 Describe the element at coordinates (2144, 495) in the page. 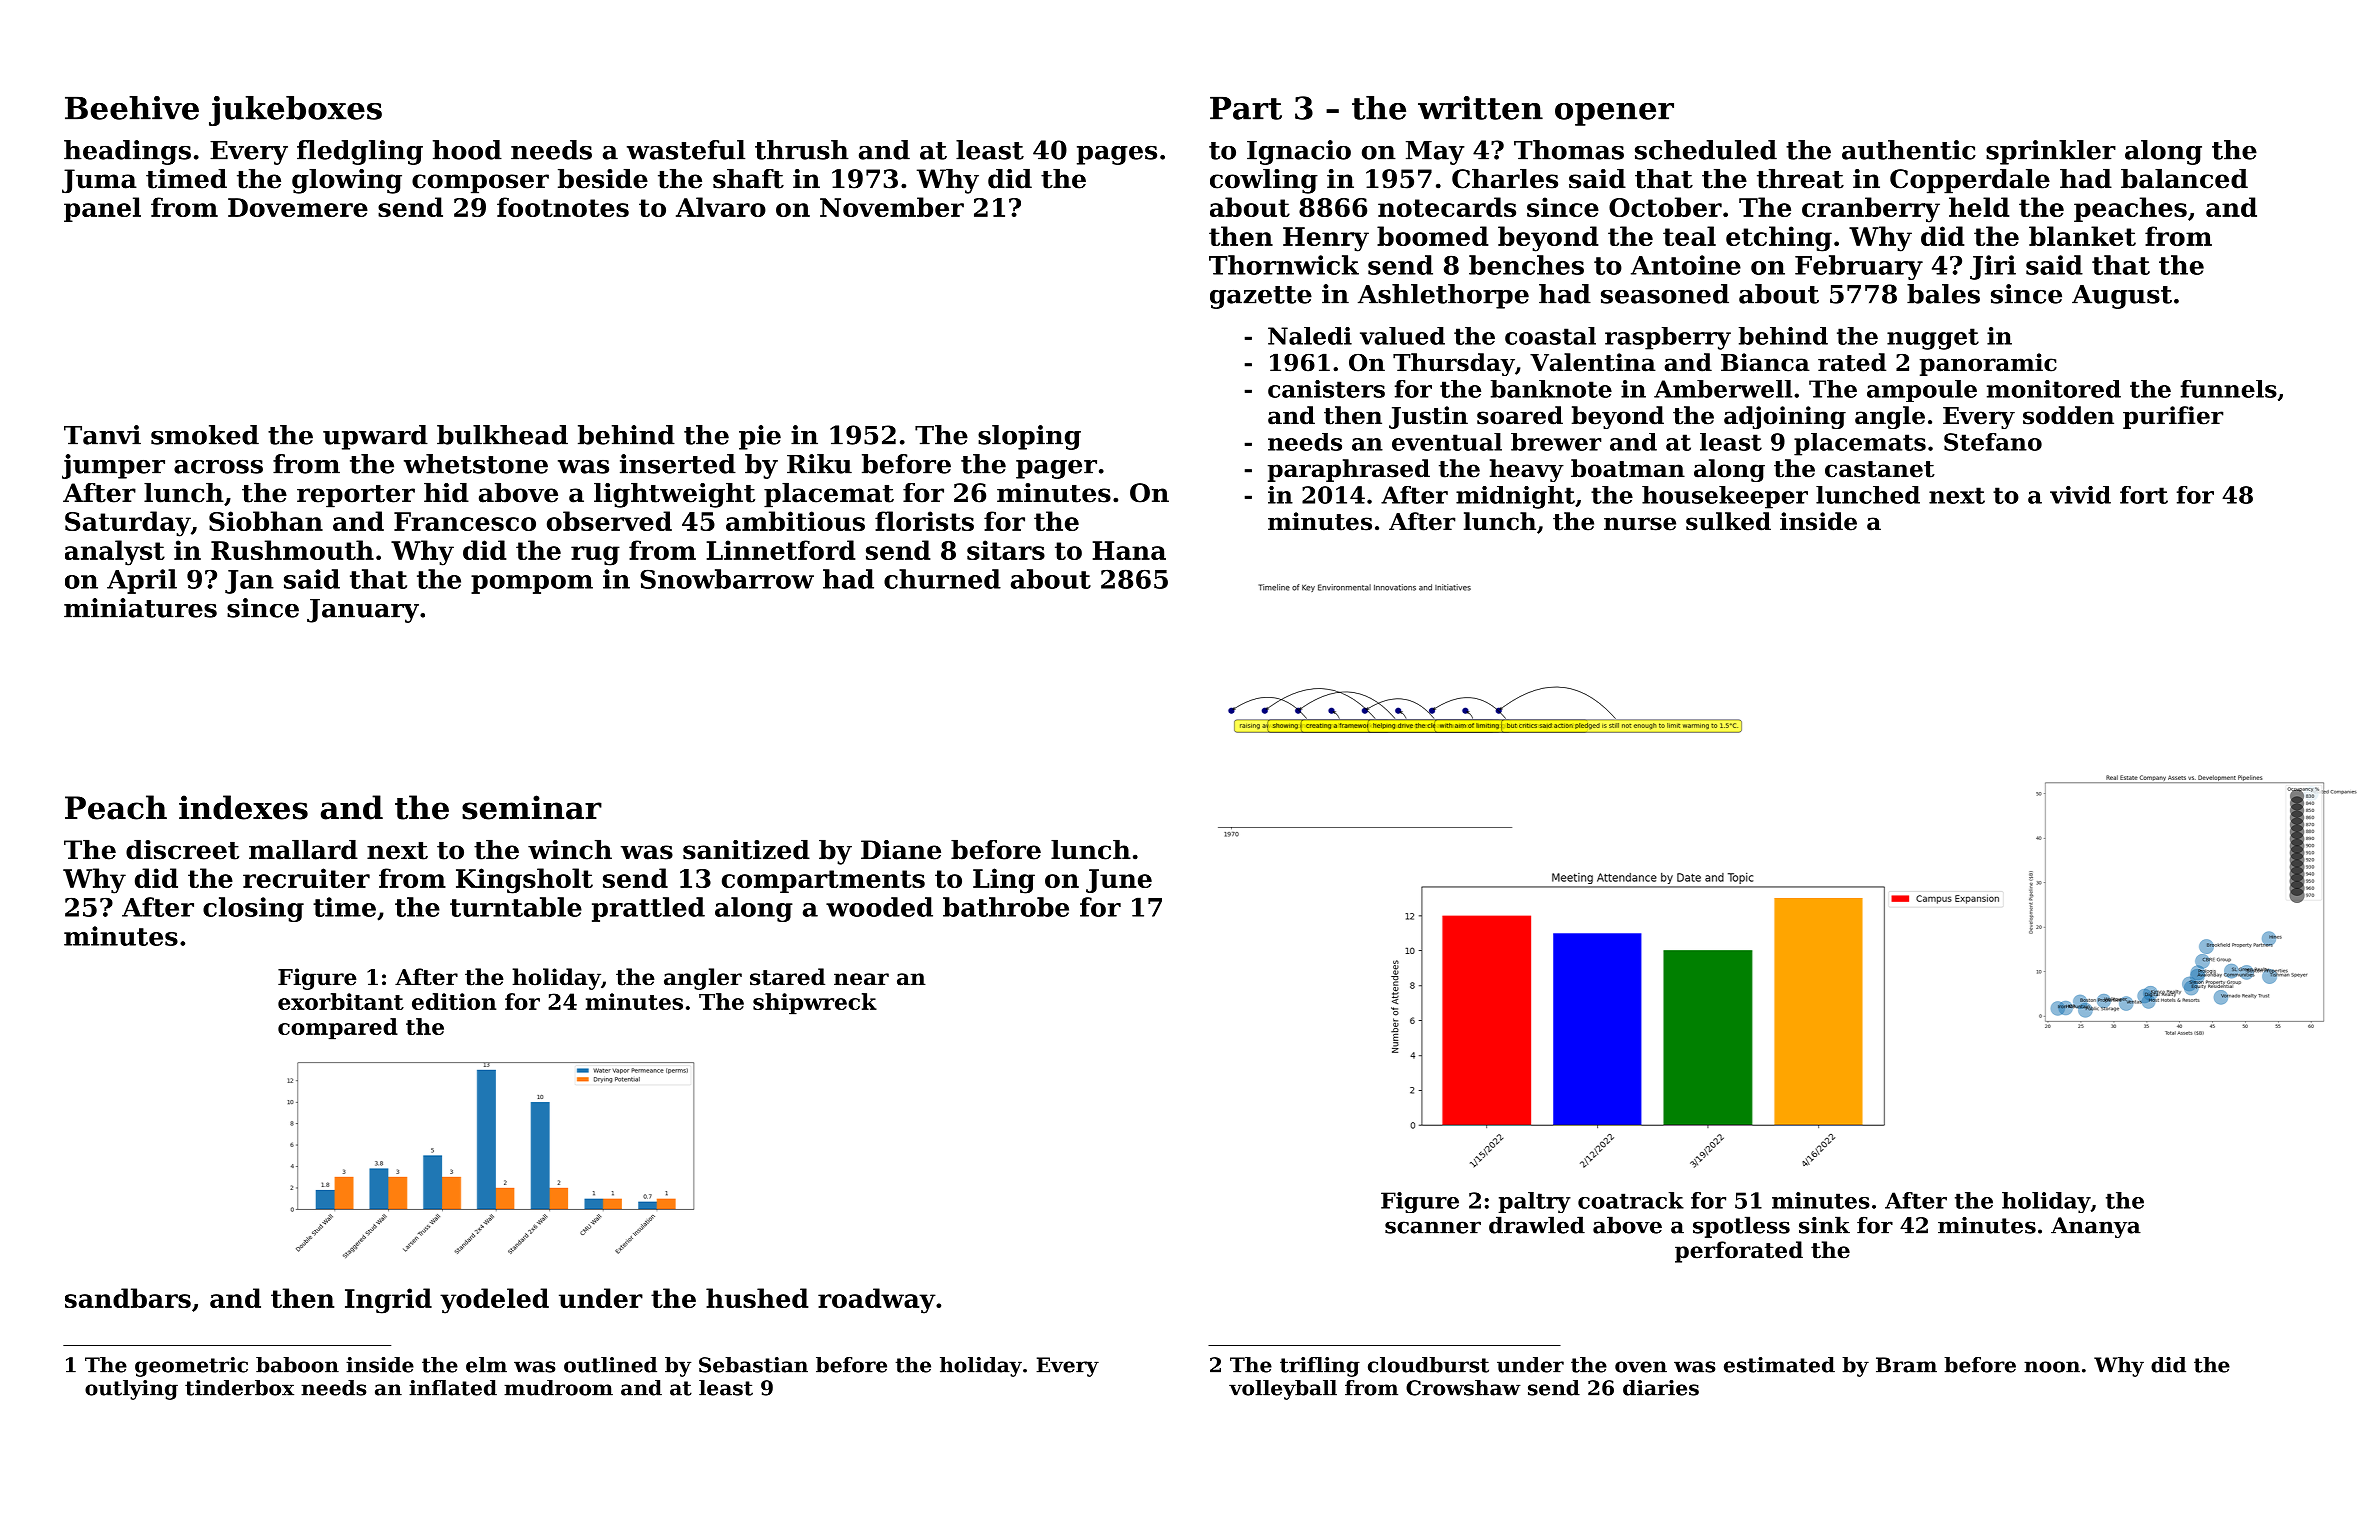

I see `fort` at that location.
